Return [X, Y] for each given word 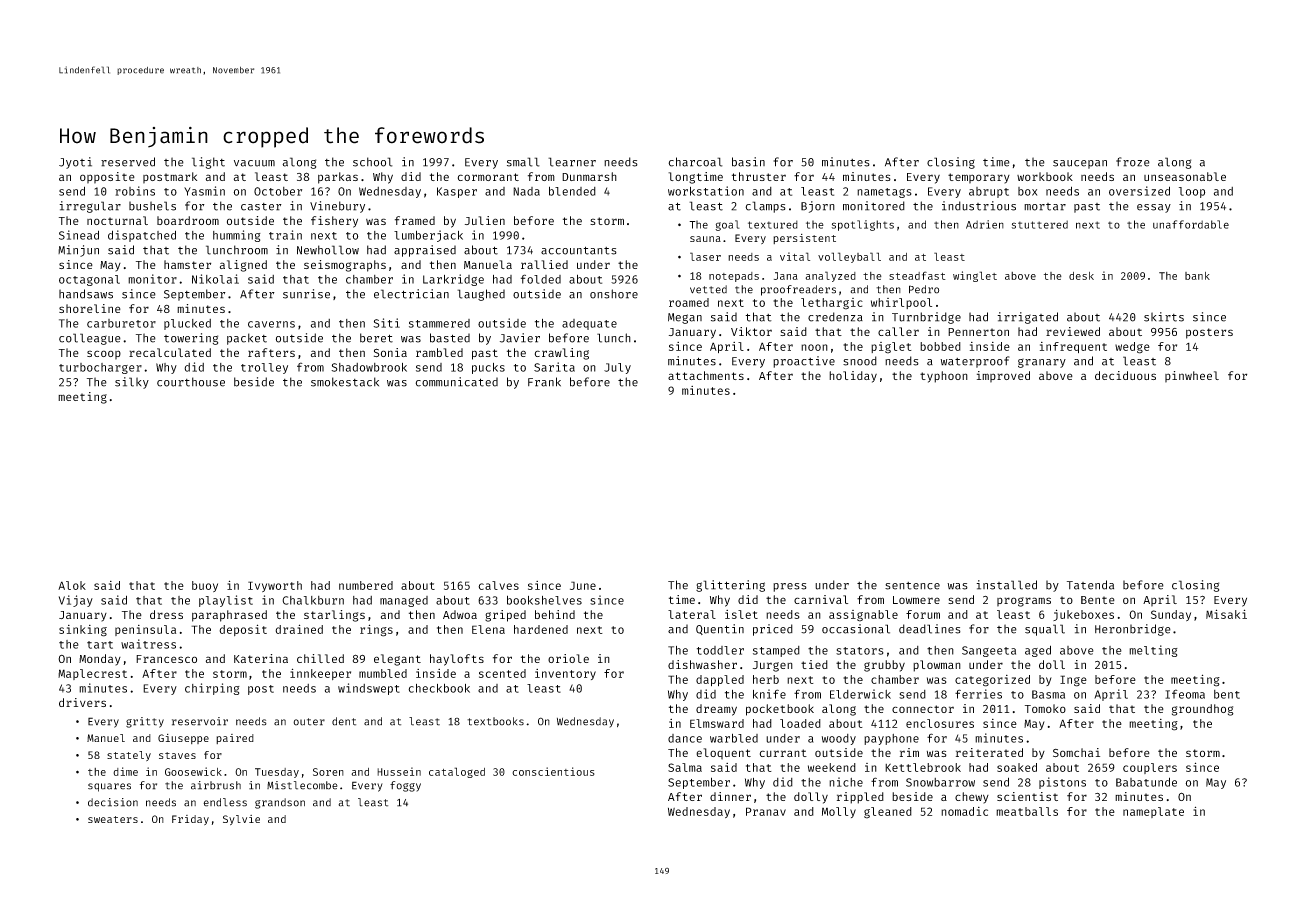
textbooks [495, 721]
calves [498, 585]
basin [748, 162]
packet [247, 339]
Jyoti [75, 163]
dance [685, 738]
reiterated [989, 752]
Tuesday [277, 773]
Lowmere [916, 600]
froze [1133, 162]
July [617, 368]
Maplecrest [92, 674]
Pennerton [978, 332]
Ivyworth [275, 586]
